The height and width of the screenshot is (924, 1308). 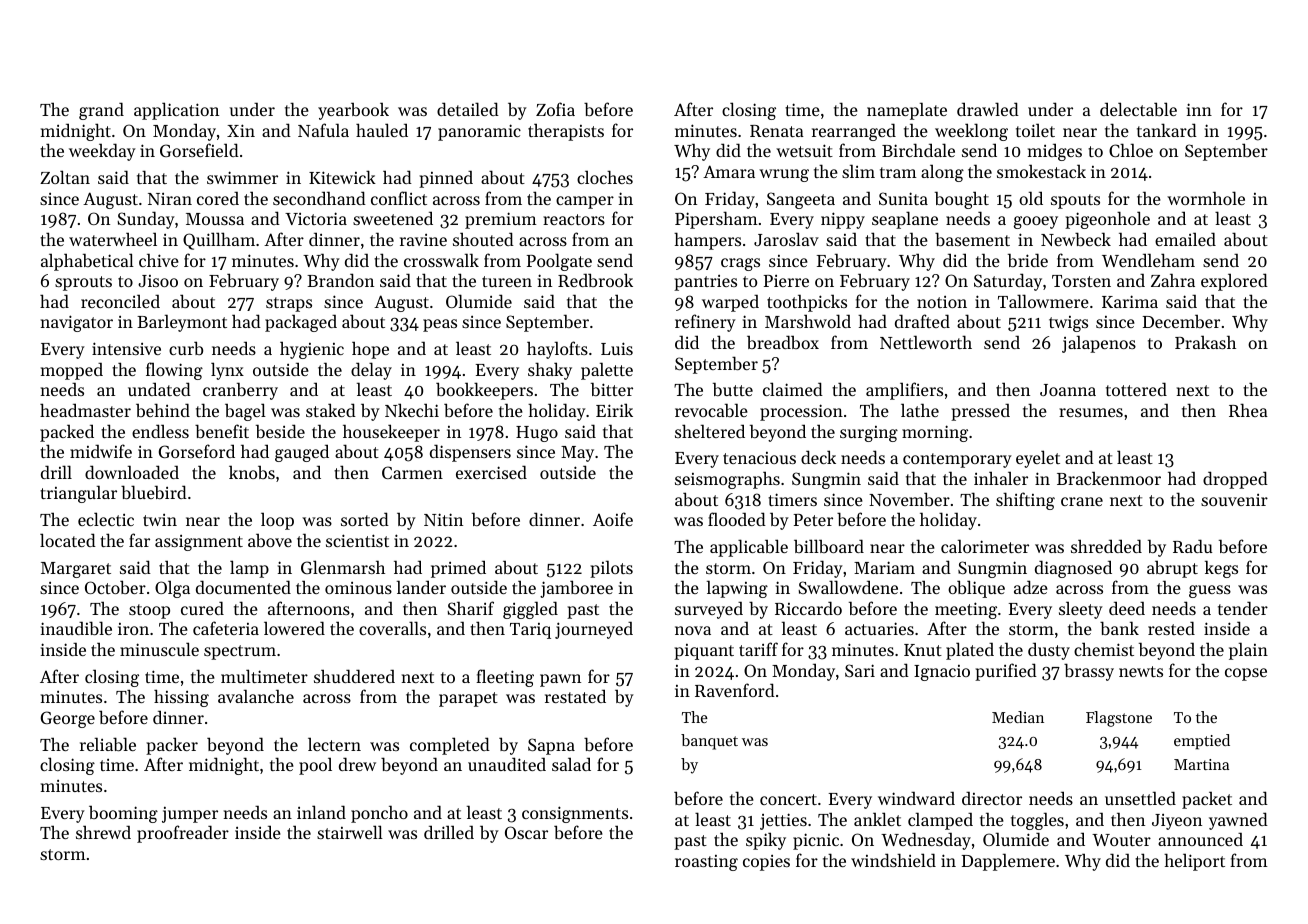 What do you see at coordinates (1008, 862) in the screenshot?
I see `Dapplemere` at bounding box center [1008, 862].
